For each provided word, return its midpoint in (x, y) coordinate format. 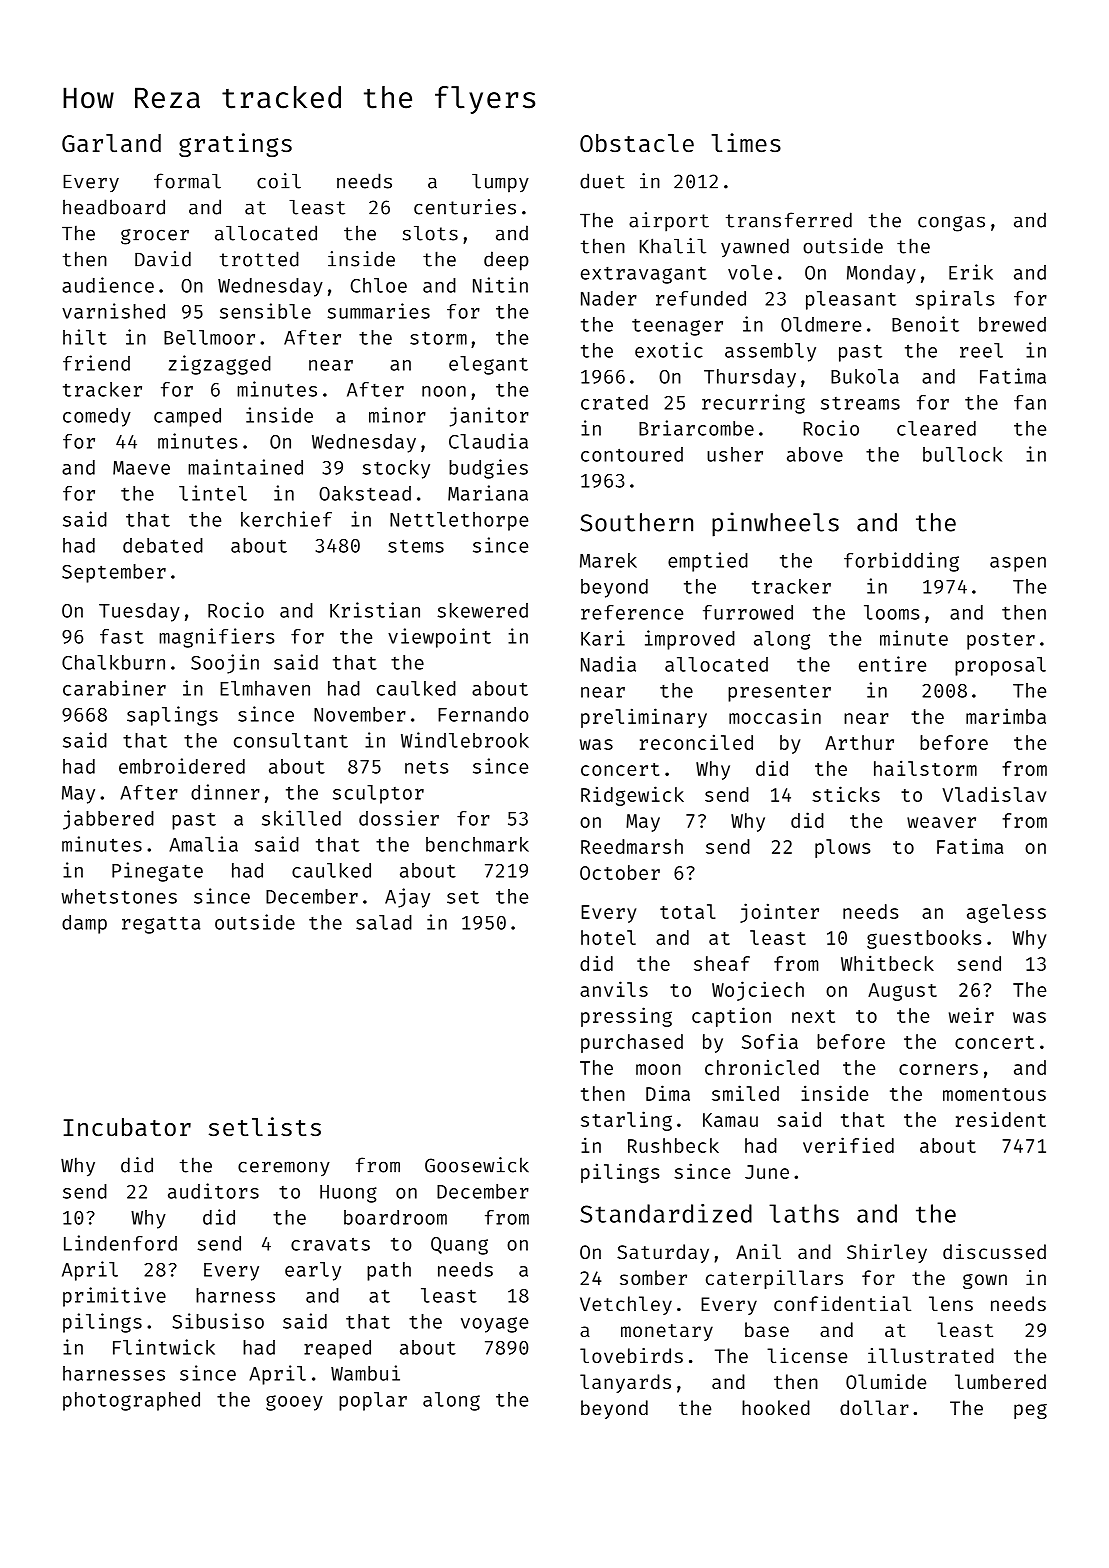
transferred (789, 220)
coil (279, 181)
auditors (213, 1191)
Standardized (666, 1213)
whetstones (119, 896)
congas (951, 224)
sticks (846, 794)
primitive (114, 1297)
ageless (1006, 913)
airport (669, 222)
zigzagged (220, 365)
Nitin (500, 285)
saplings (172, 716)
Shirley (887, 1253)
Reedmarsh (632, 846)
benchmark (477, 844)
